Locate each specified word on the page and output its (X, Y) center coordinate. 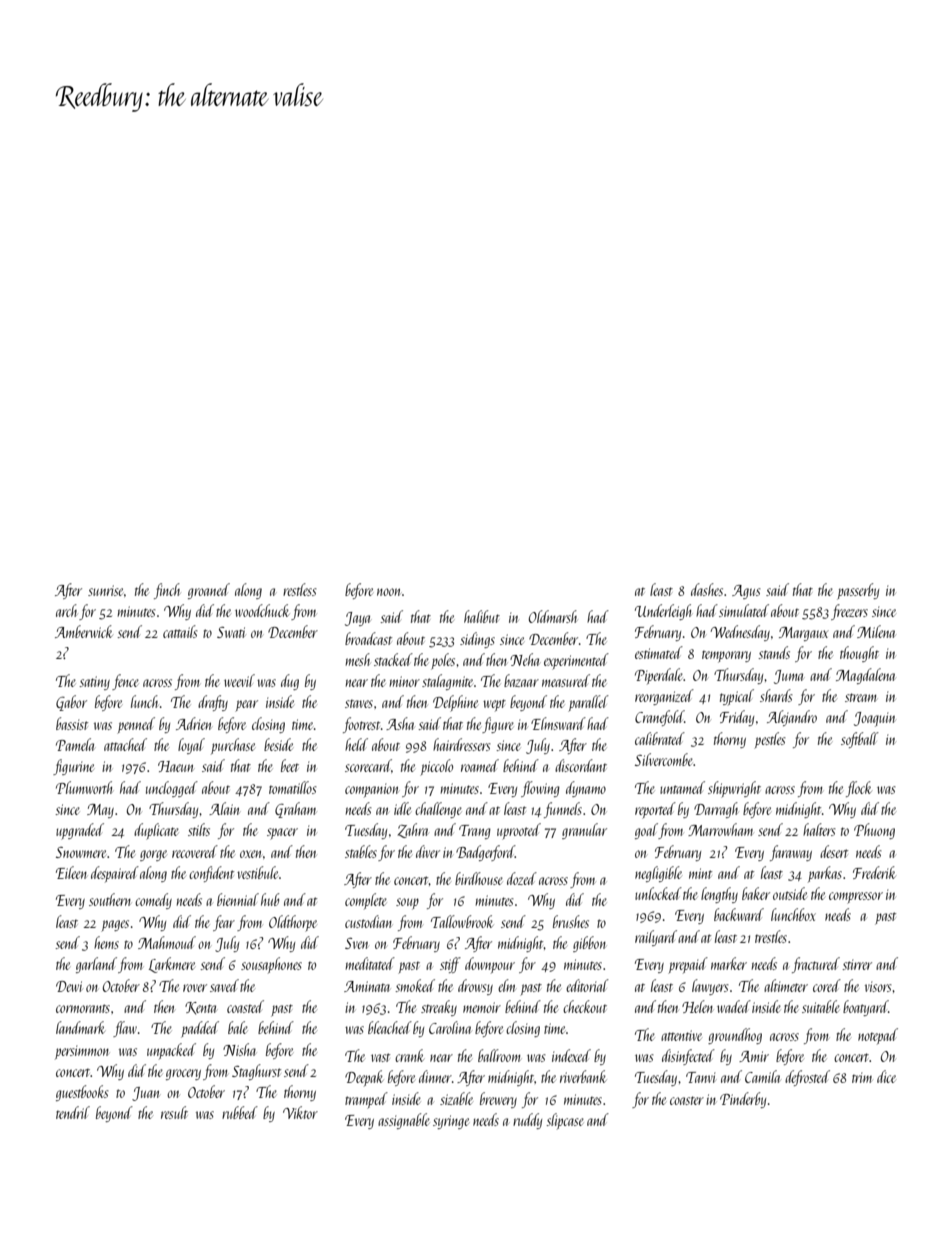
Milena (876, 631)
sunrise (105, 590)
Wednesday (740, 633)
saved (224, 985)
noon (388, 592)
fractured (816, 965)
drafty (213, 703)
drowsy (475, 987)
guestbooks (82, 1093)
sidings (477, 640)
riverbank (583, 1076)
